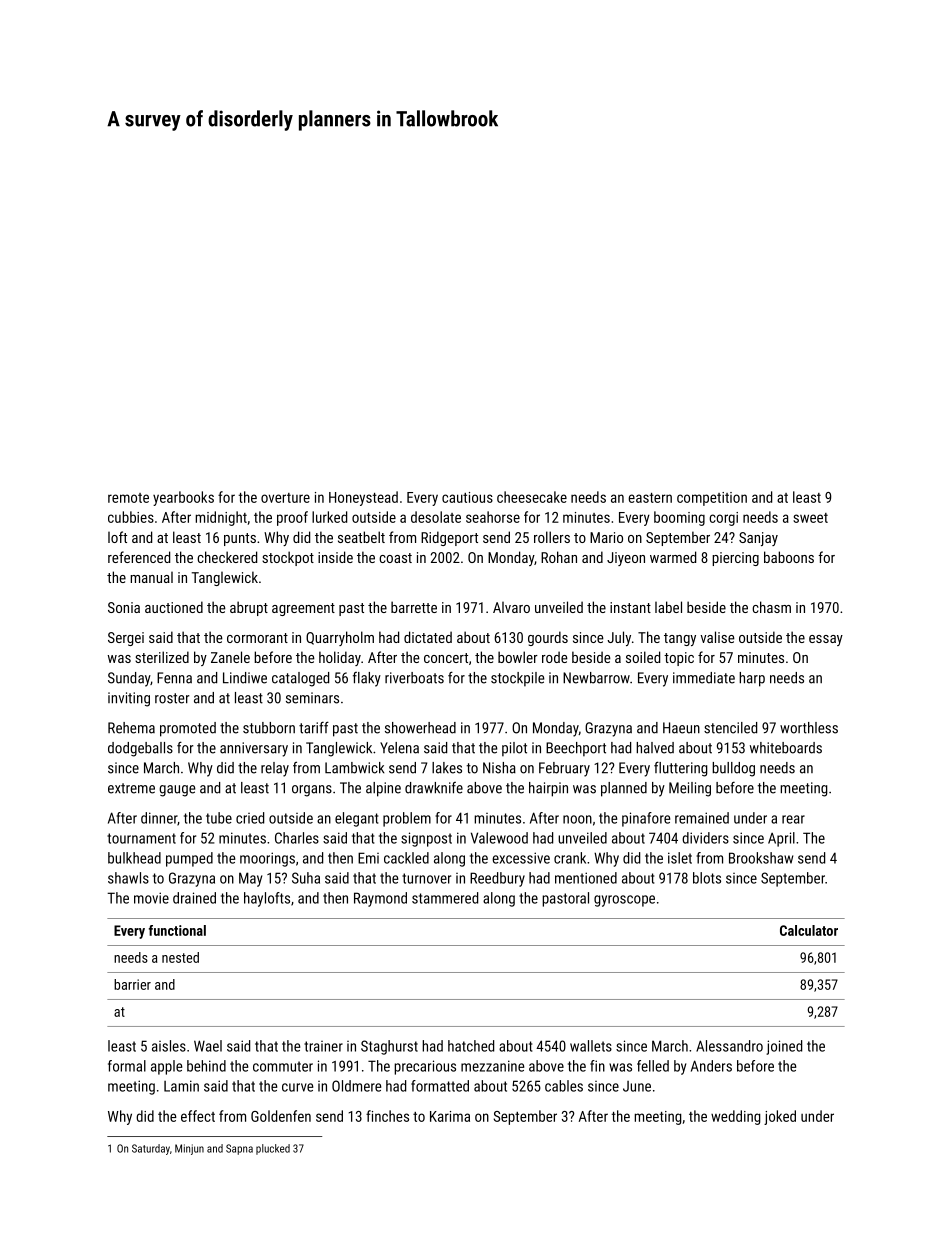 This screenshot has width=952, height=1233. I want to click on holiday, so click(340, 658).
